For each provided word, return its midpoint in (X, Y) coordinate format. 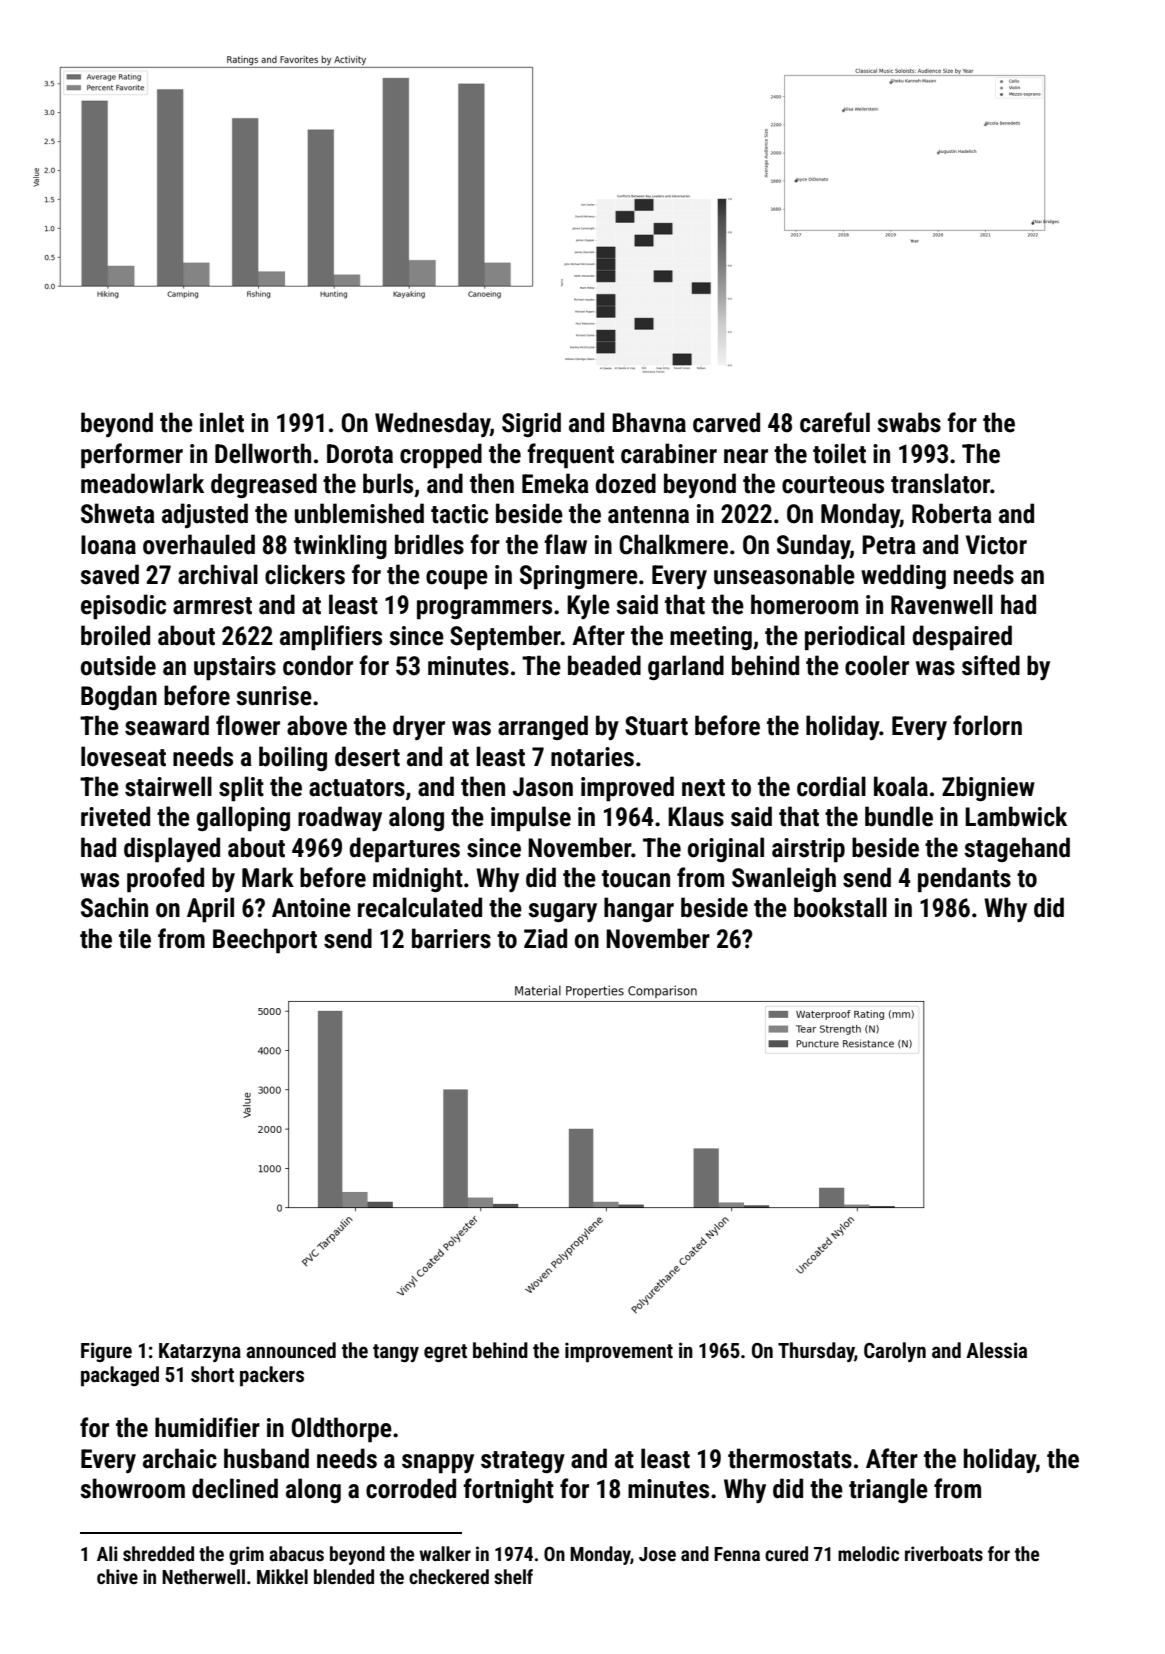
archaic (180, 1458)
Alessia (996, 1350)
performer (132, 456)
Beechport (265, 941)
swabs (909, 422)
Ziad (545, 938)
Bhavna (649, 422)
